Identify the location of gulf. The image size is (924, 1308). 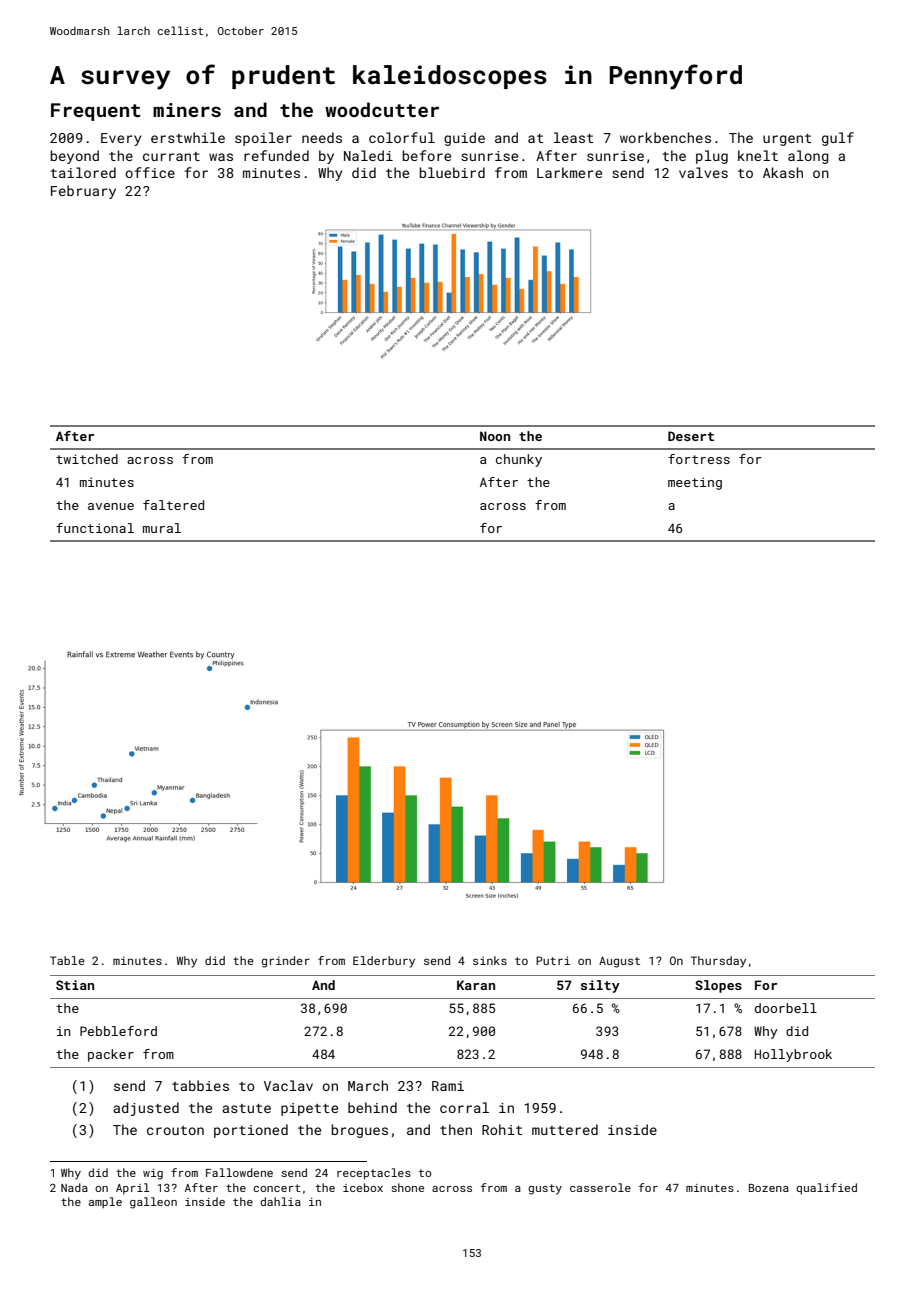
(838, 139).
